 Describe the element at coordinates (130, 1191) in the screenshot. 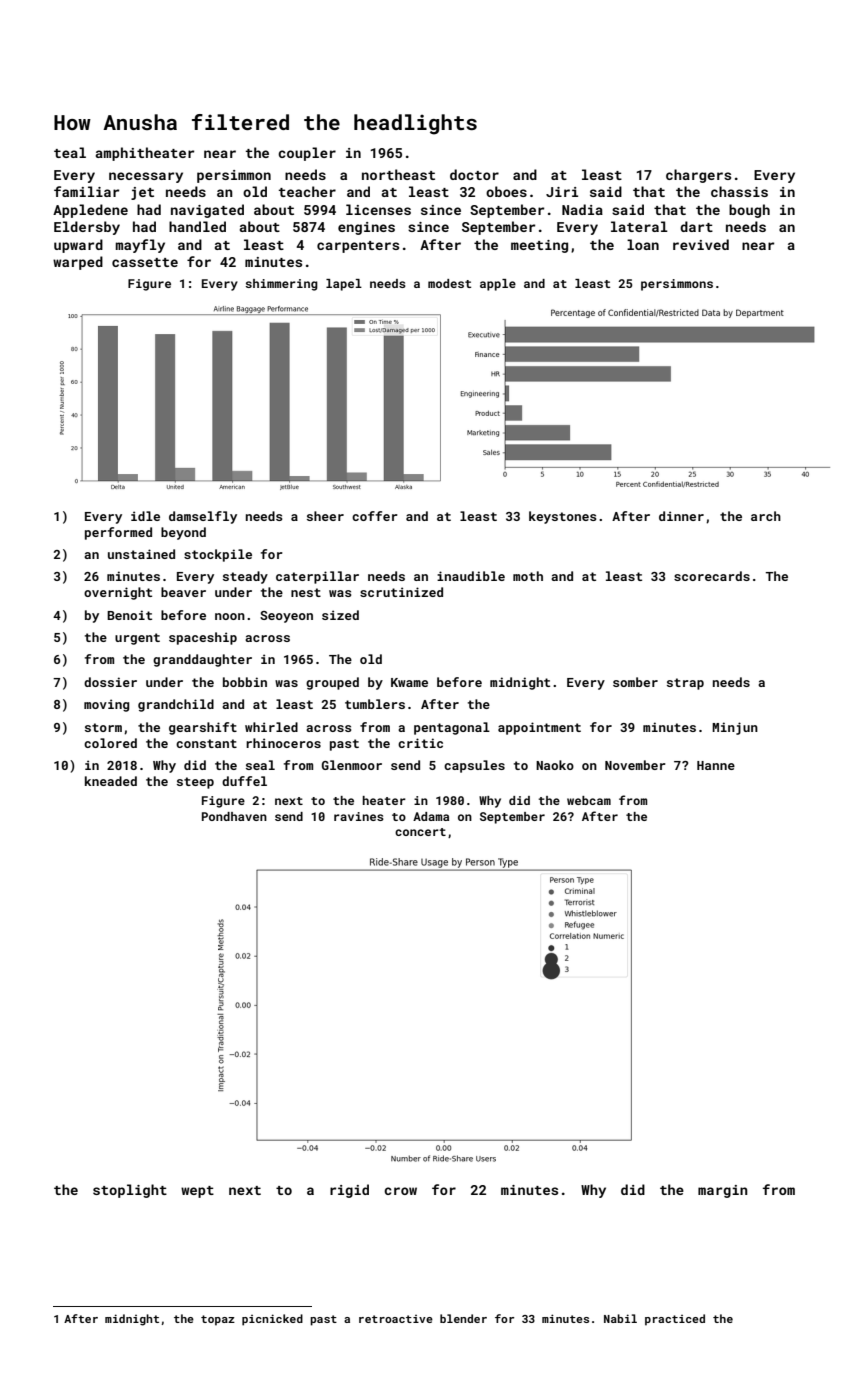

I see `stoplight` at that location.
